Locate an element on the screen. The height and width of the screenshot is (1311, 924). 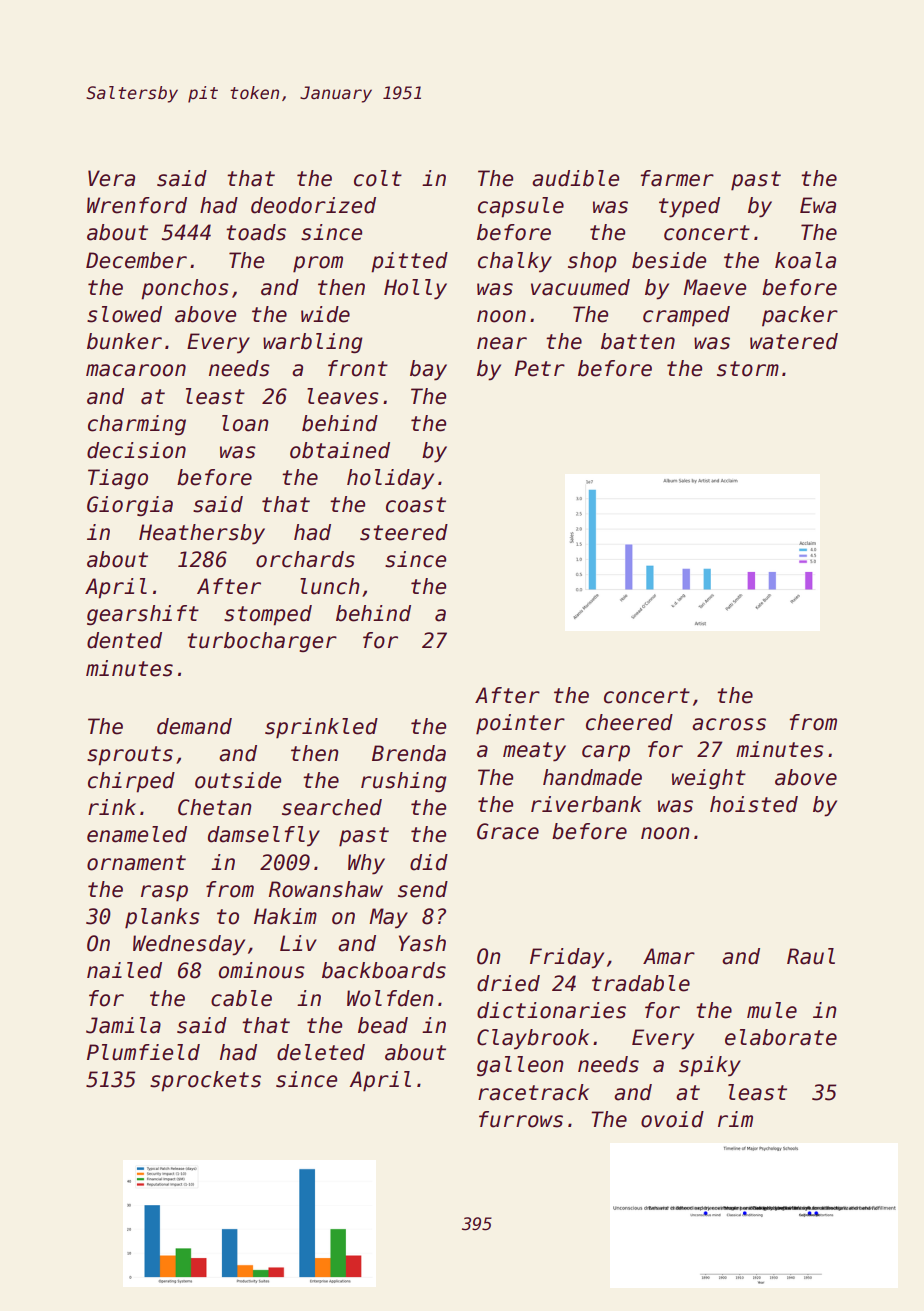
orchards is located at coordinates (305, 559).
